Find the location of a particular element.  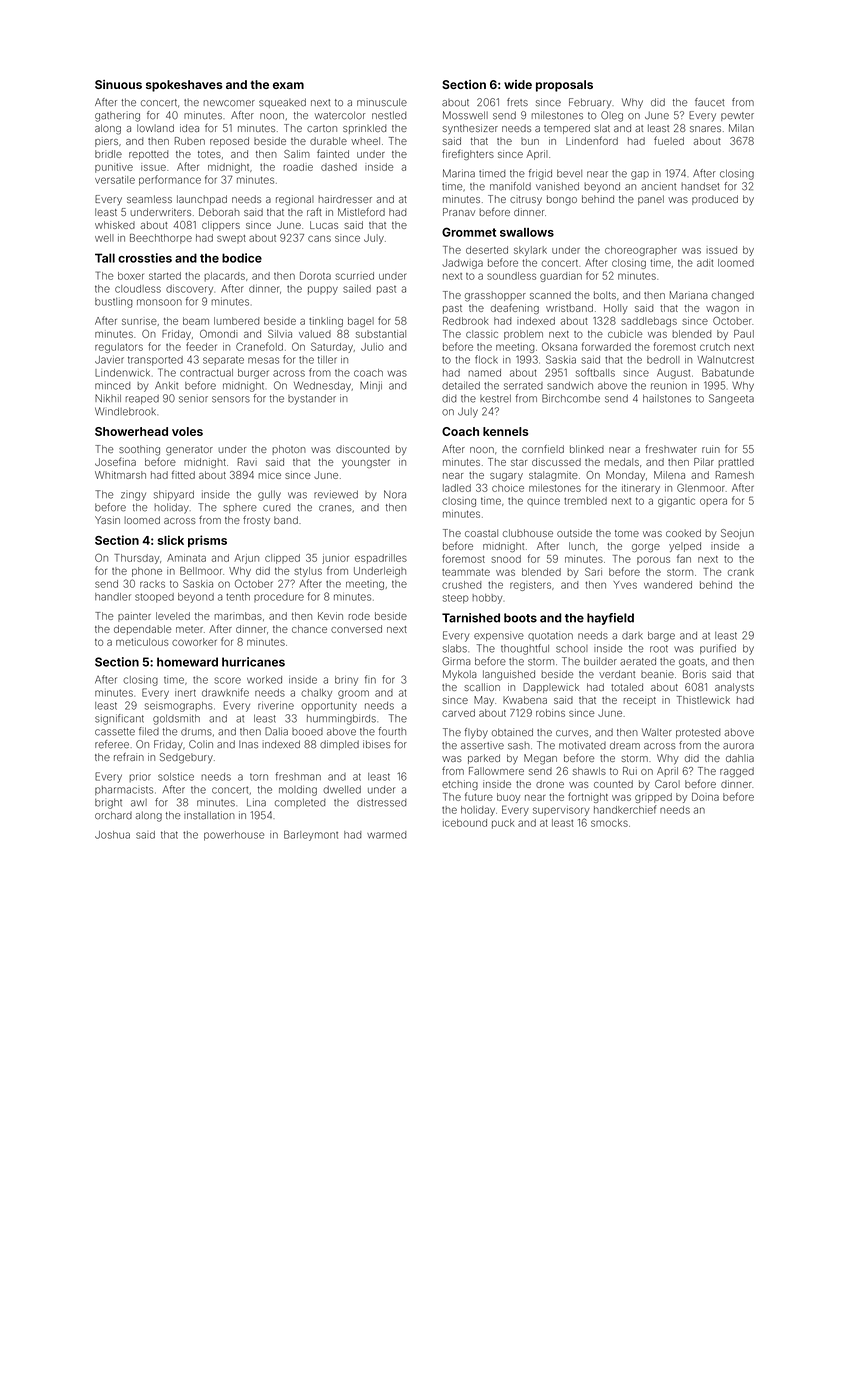

boxer is located at coordinates (131, 276).
